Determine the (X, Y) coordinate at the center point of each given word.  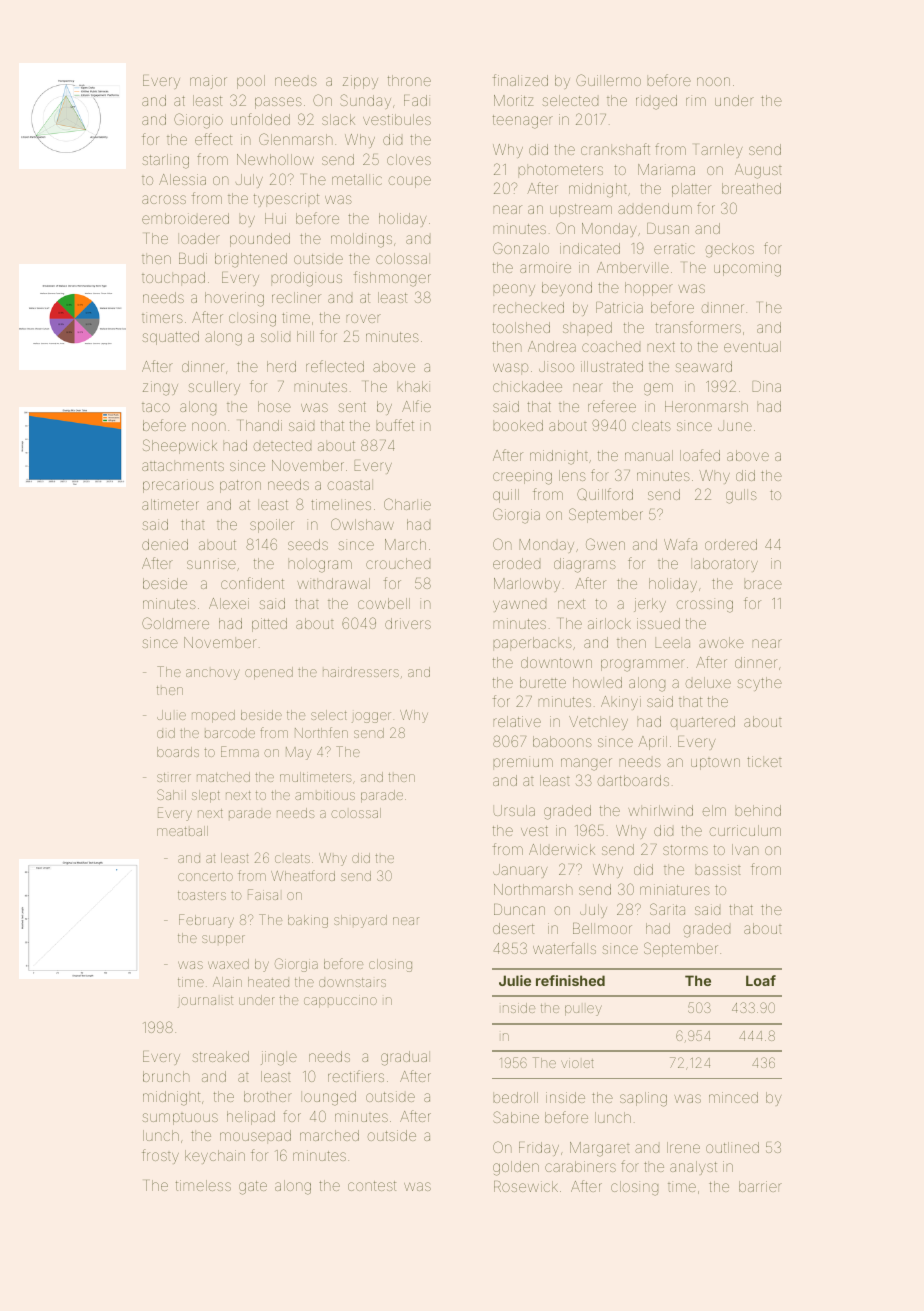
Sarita (667, 909)
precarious (178, 486)
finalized (520, 80)
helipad (251, 1118)
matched (223, 777)
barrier (760, 1186)
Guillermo (608, 80)
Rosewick (526, 1186)
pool (251, 82)
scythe (759, 684)
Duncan (519, 909)
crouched (398, 563)
